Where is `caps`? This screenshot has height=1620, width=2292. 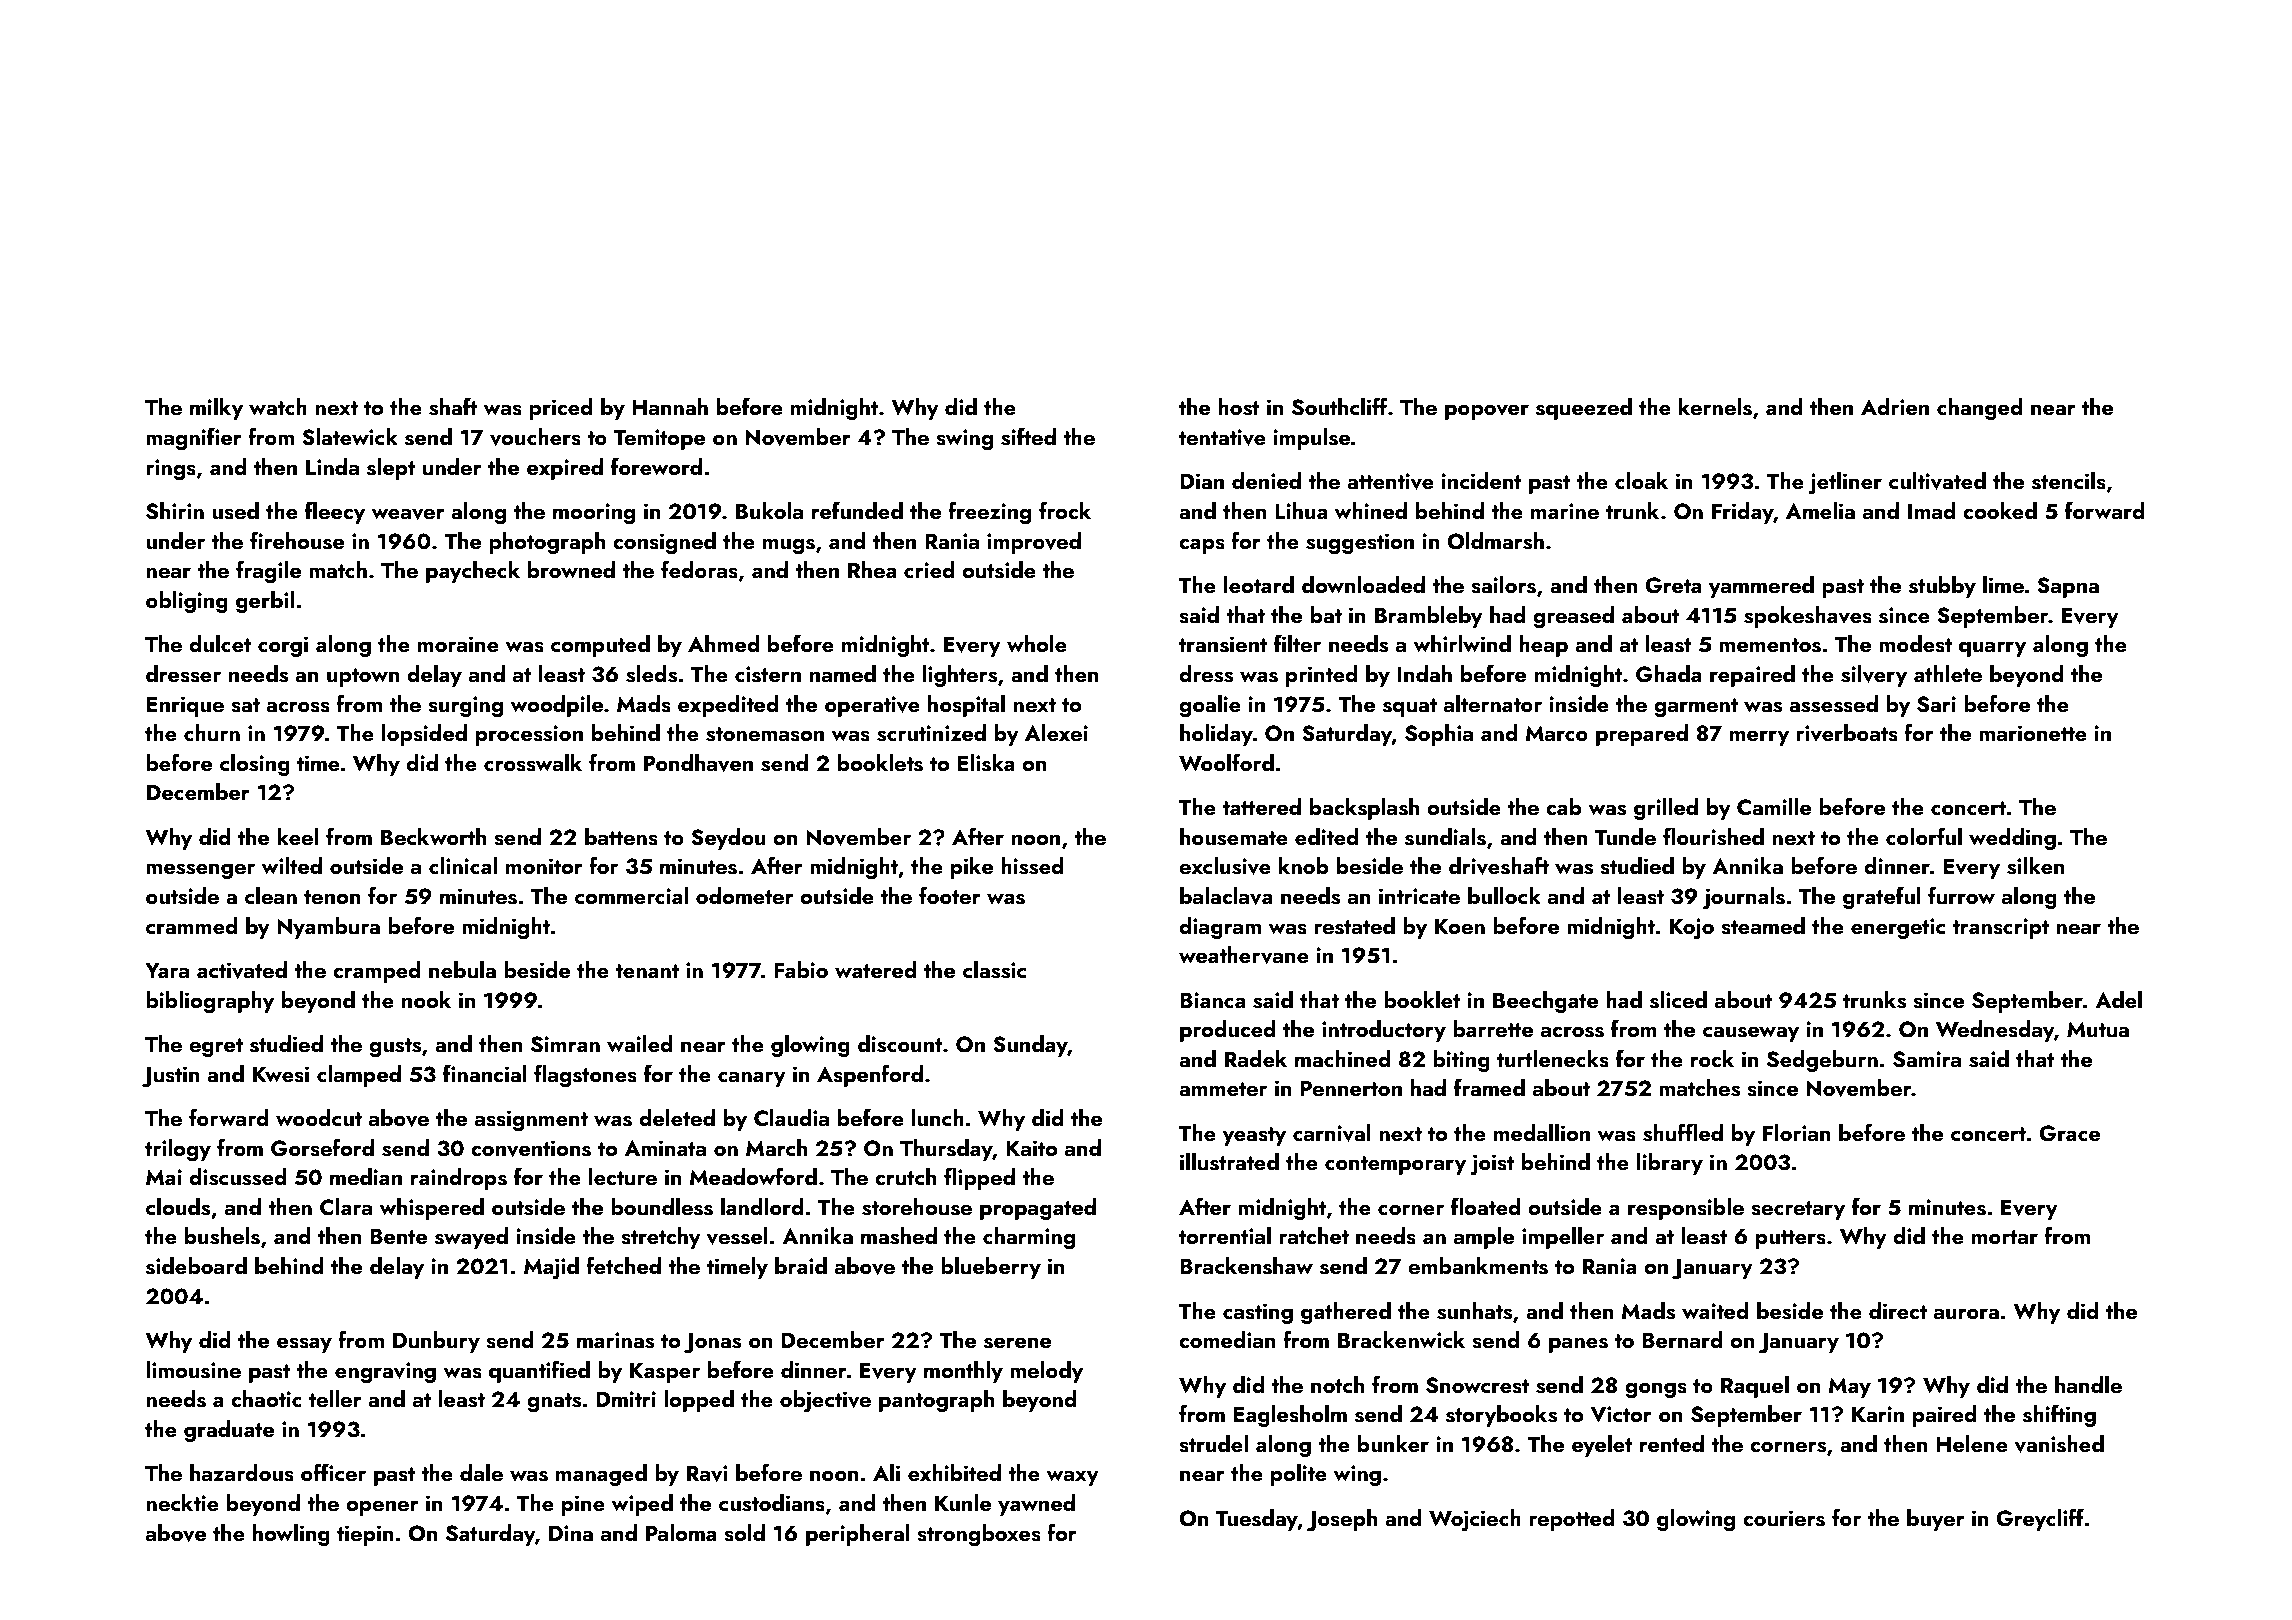 caps is located at coordinates (1202, 546).
